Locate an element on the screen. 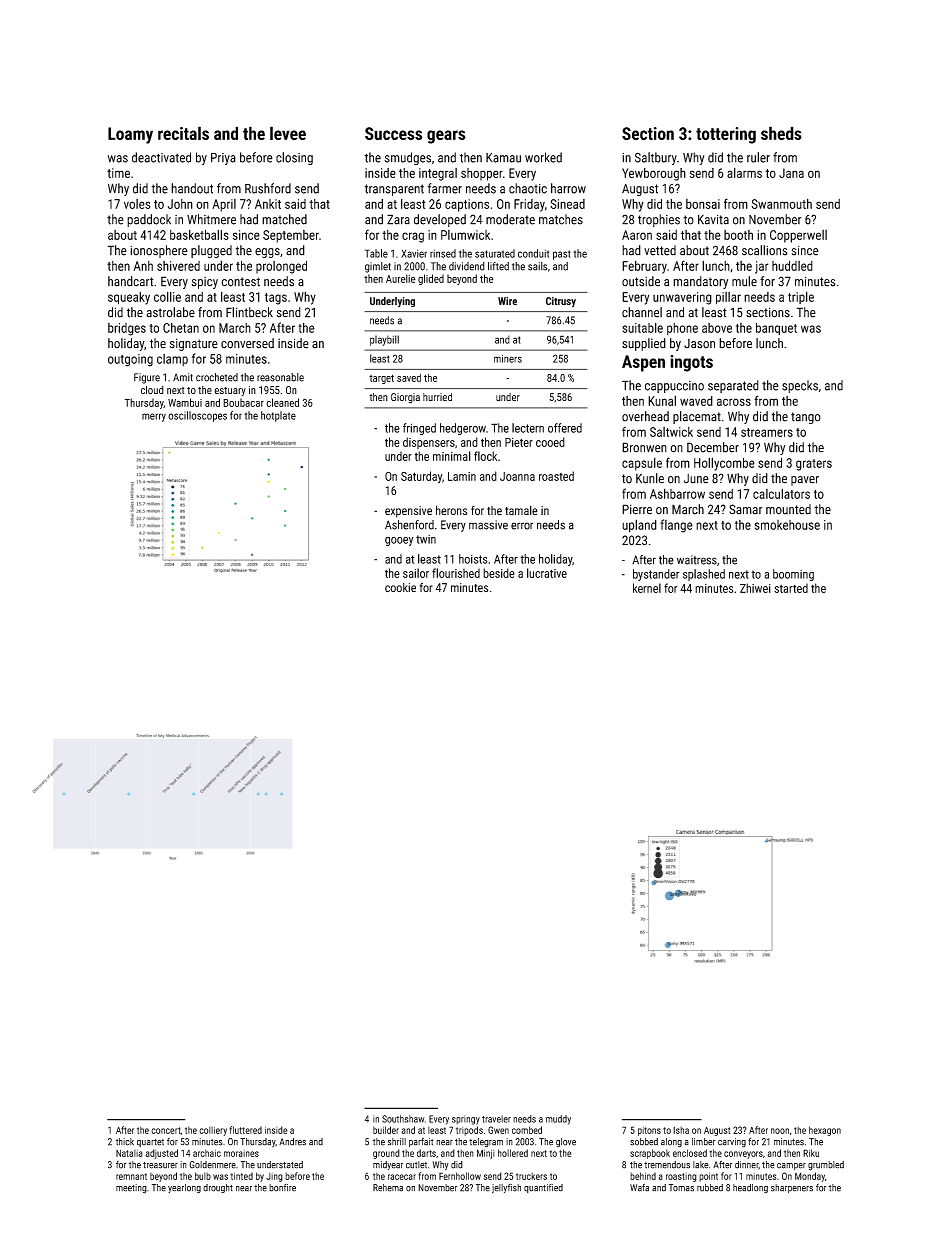 This screenshot has height=1233, width=952. upland is located at coordinates (639, 526).
